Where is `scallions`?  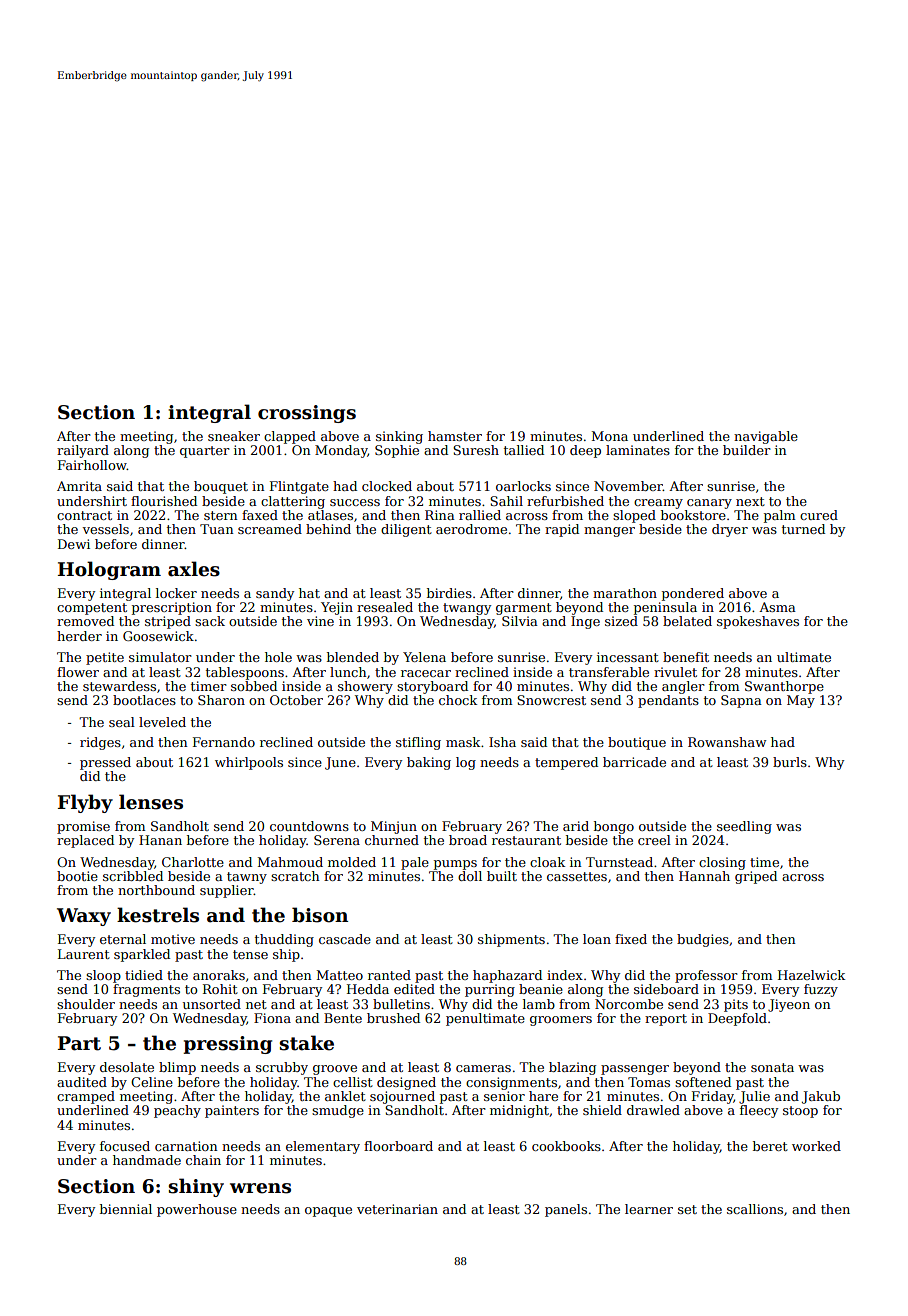
scallions is located at coordinates (755, 1209).
